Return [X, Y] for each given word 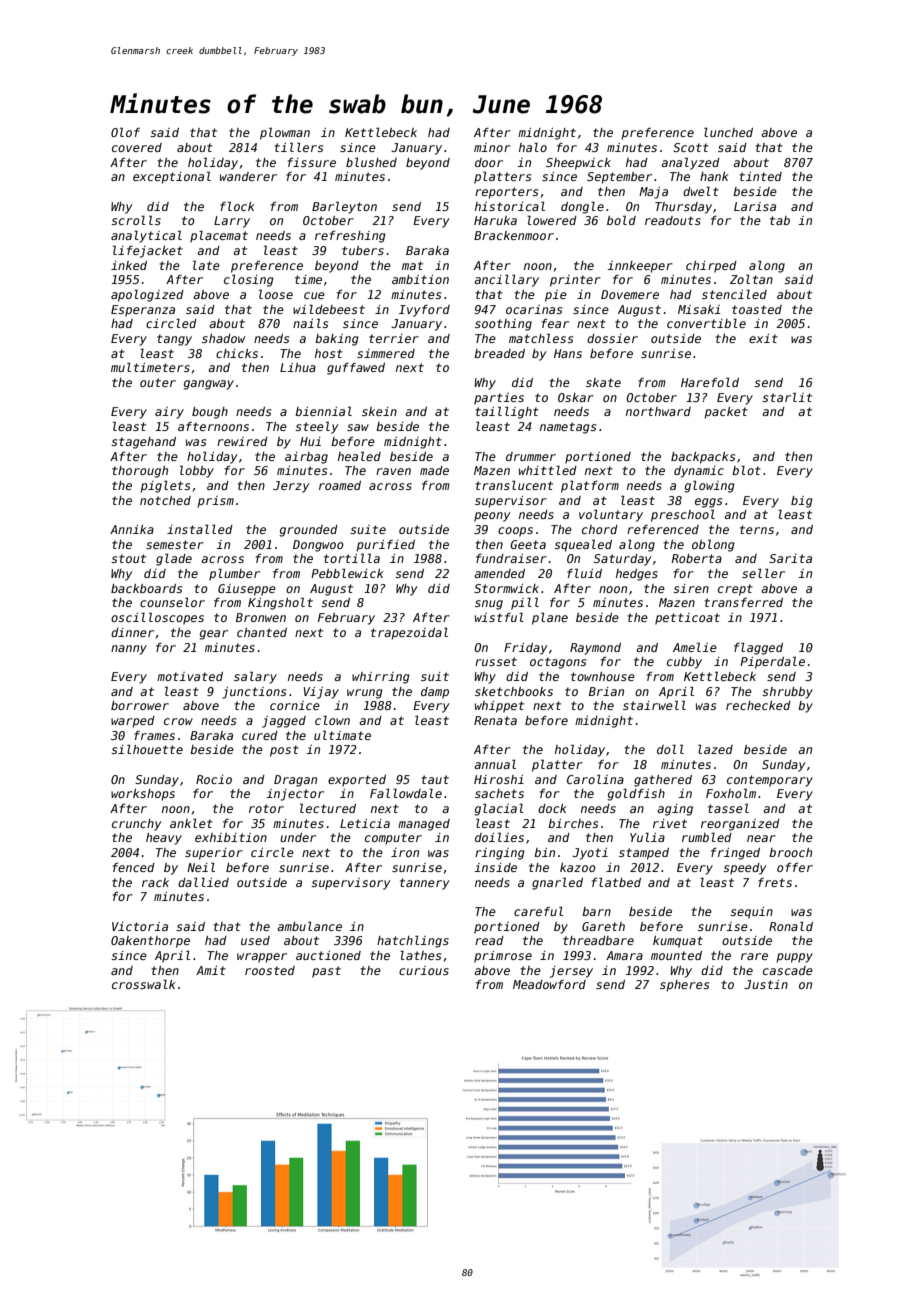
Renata [495, 720]
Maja [653, 193]
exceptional [172, 177]
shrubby [787, 693]
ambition [420, 279]
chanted [262, 632]
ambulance [309, 926]
